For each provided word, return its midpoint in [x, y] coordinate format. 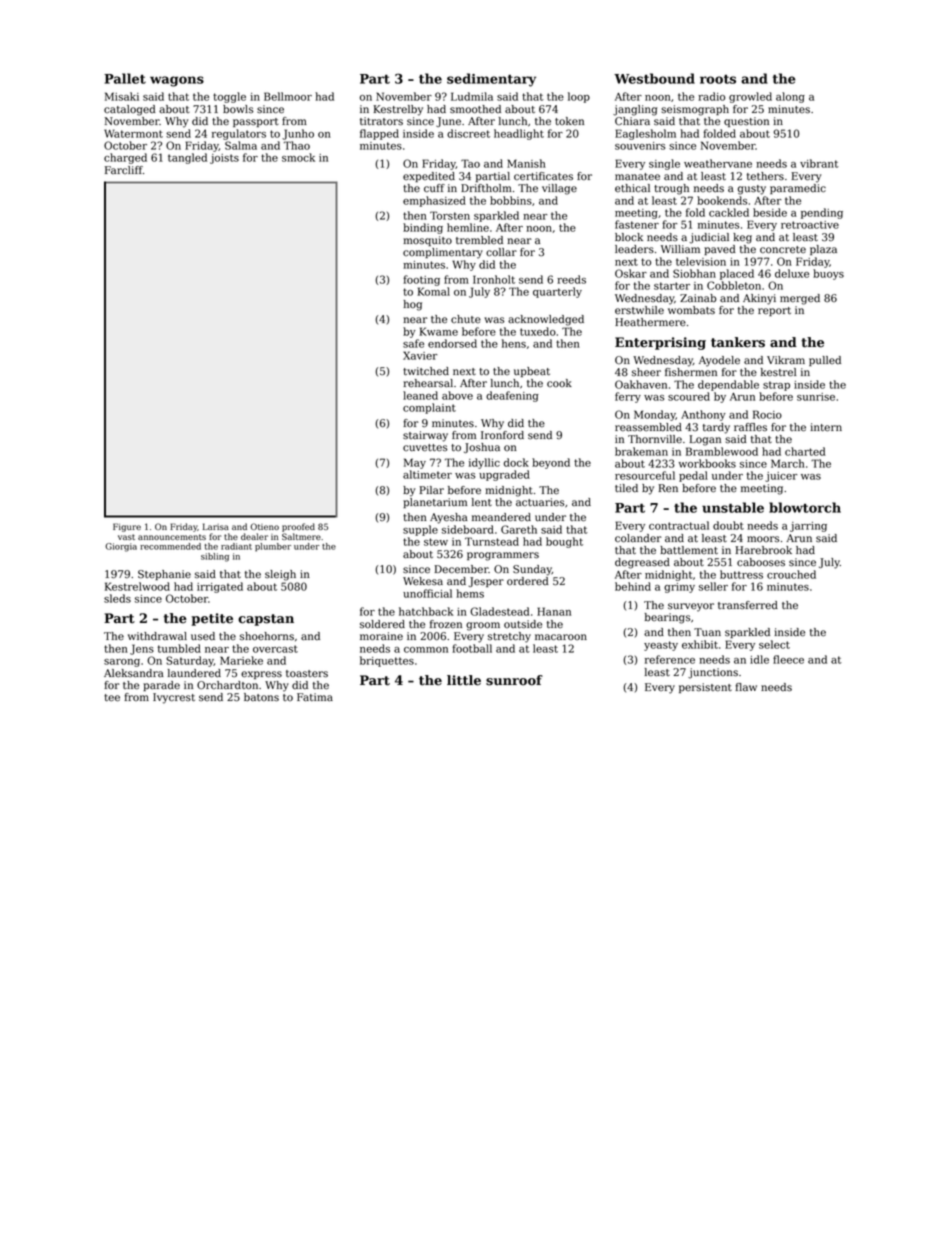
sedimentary [491, 80]
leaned [420, 395]
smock [298, 157]
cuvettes [425, 448]
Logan [705, 440]
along [790, 97]
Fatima [315, 697]
